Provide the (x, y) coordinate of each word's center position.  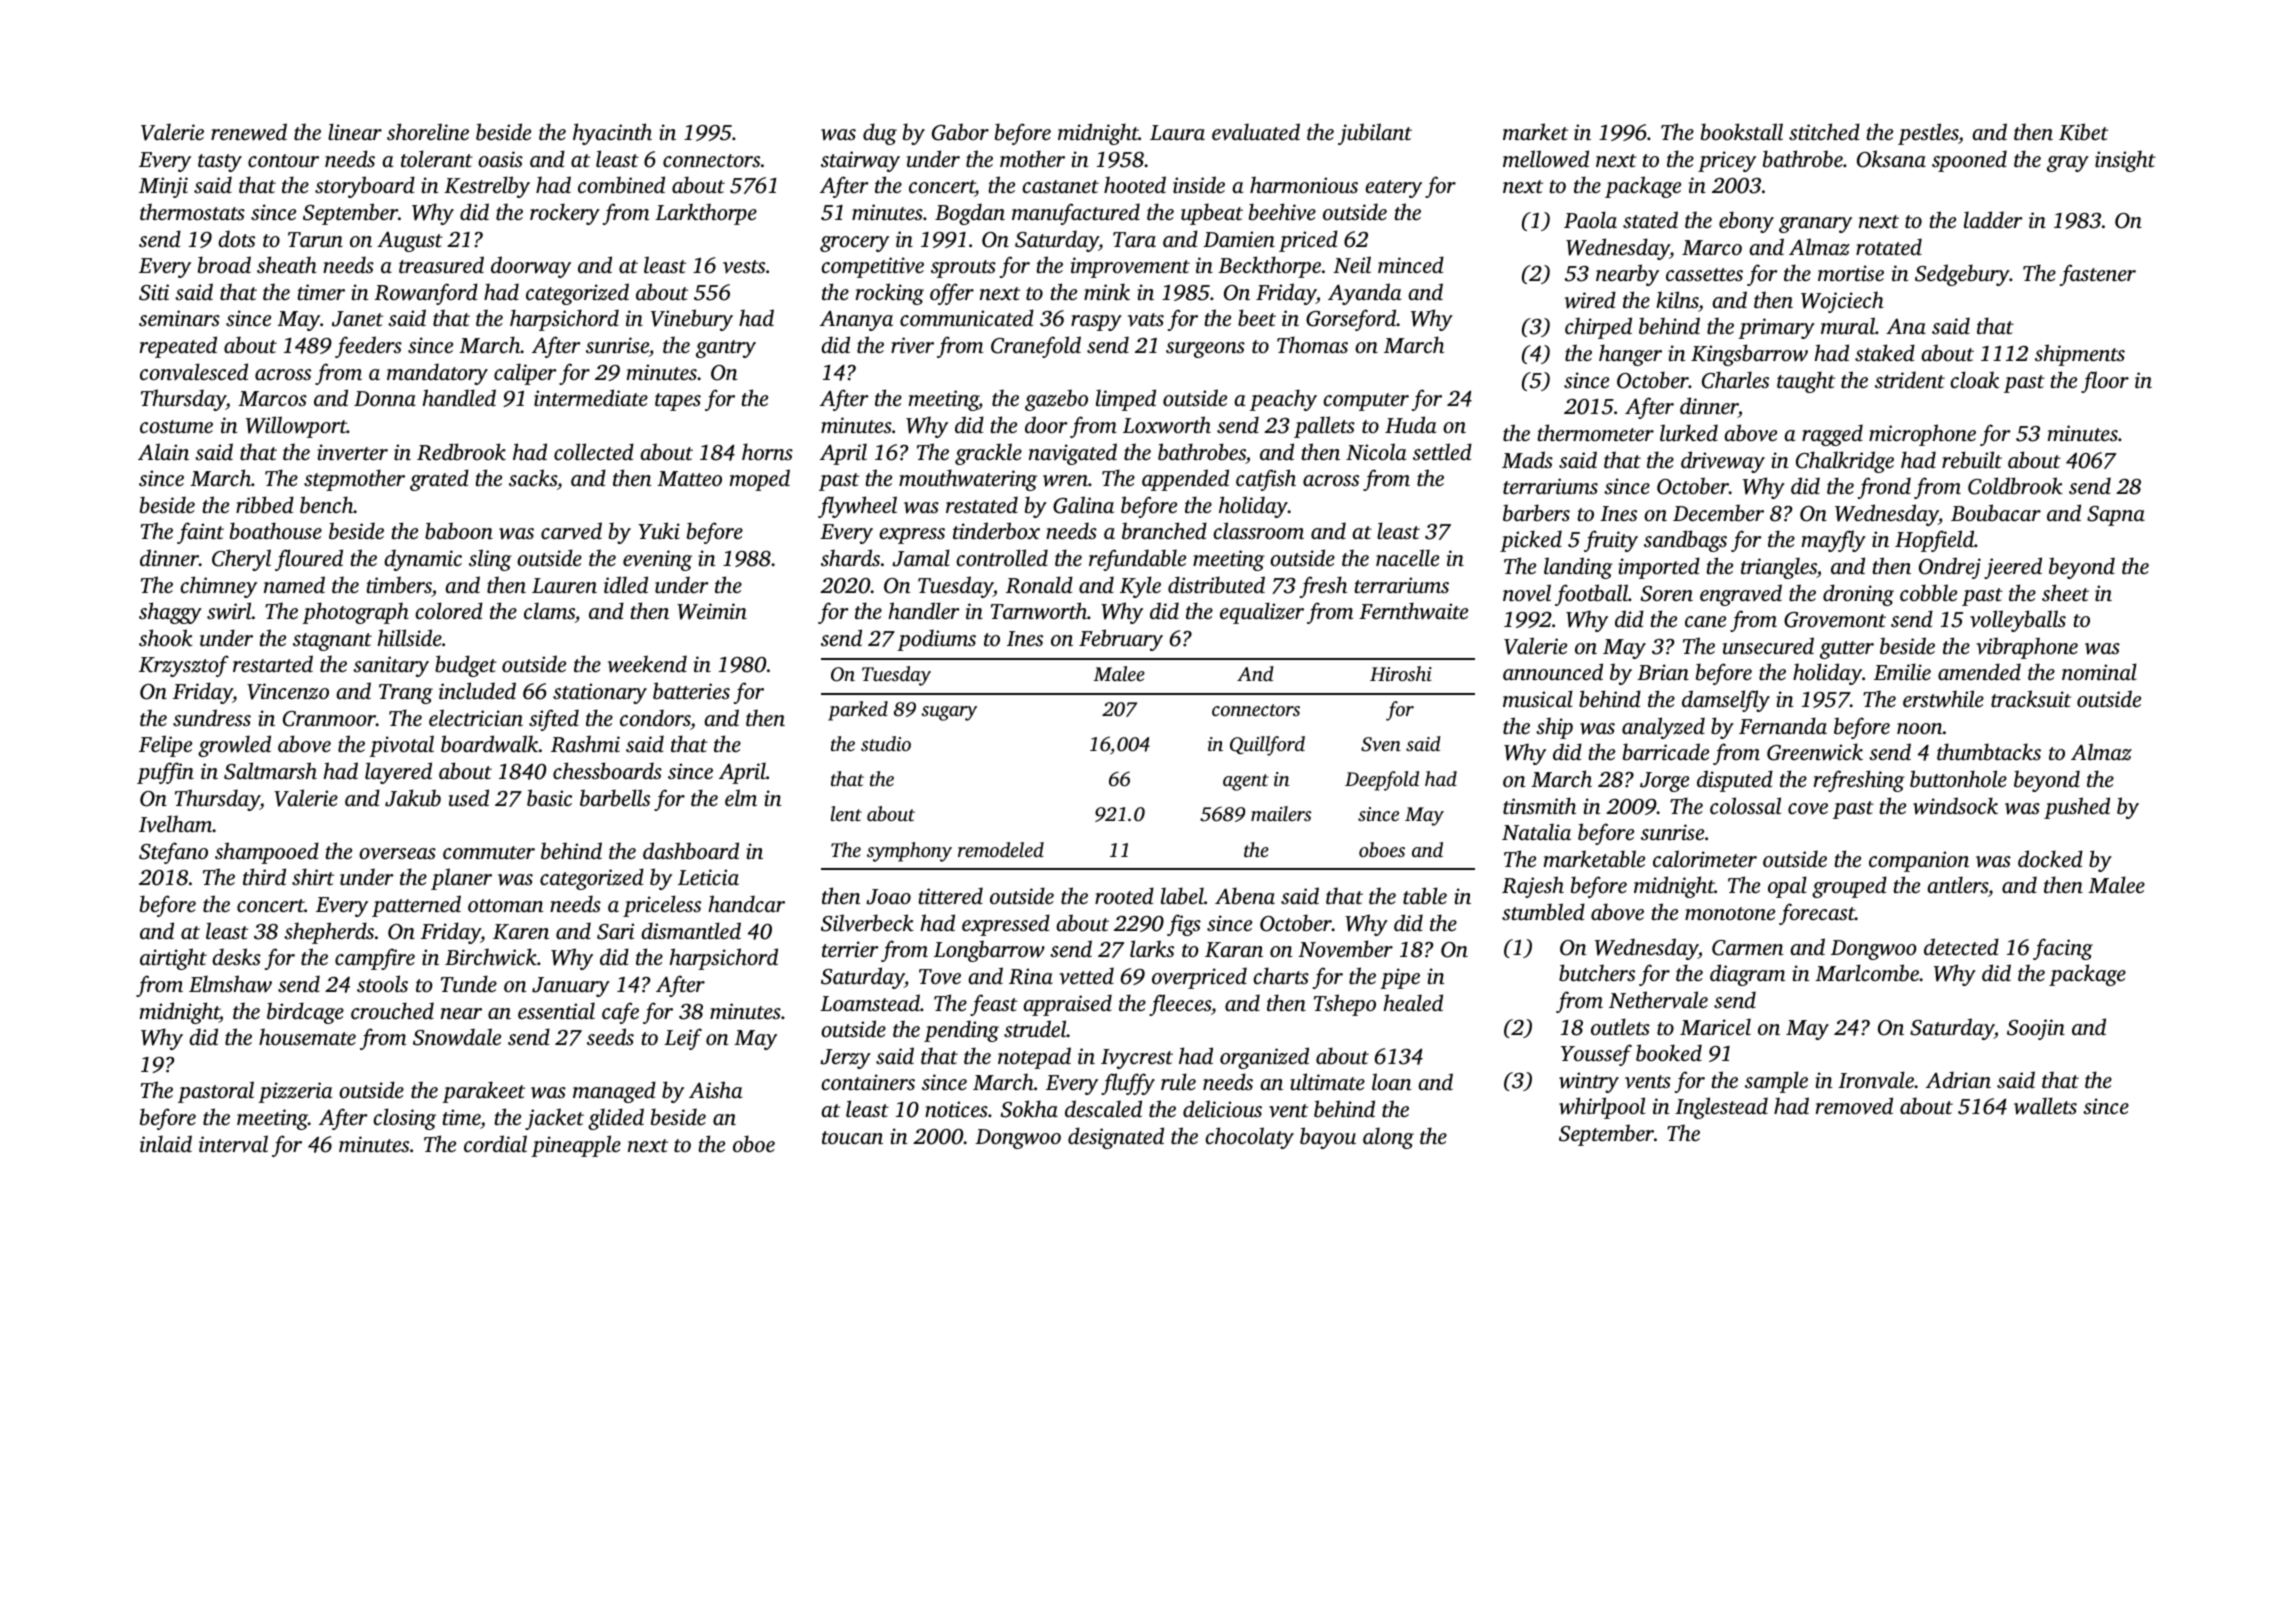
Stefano (173, 853)
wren (1065, 481)
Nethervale (1658, 999)
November (1345, 949)
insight (2125, 161)
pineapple (576, 1146)
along (1388, 1138)
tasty (220, 163)
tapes (678, 402)
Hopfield (1934, 541)
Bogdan (970, 214)
